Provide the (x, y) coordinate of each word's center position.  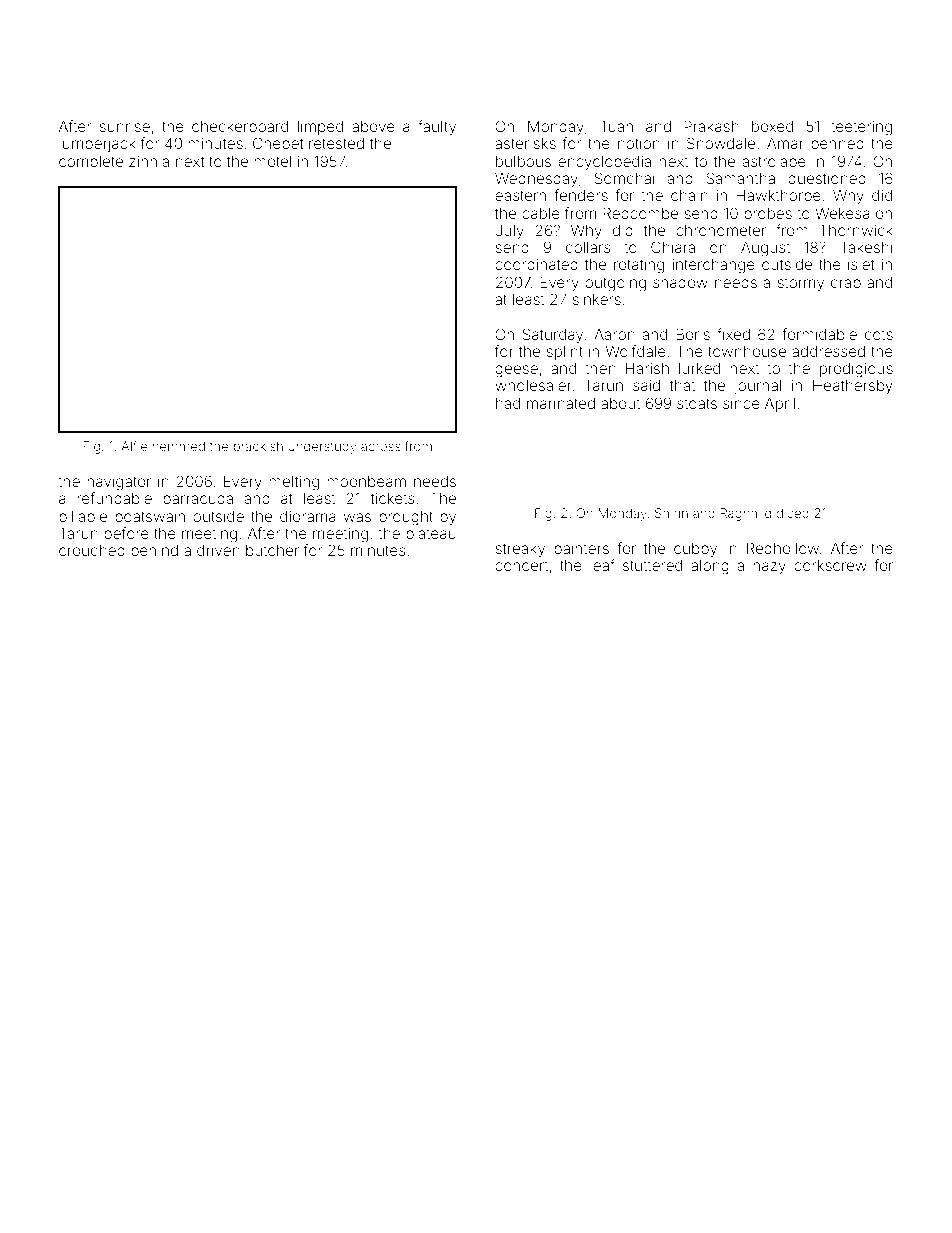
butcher (272, 550)
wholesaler (533, 385)
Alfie (134, 446)
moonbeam (366, 481)
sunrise (124, 126)
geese (516, 371)
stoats (697, 403)
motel (272, 161)
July (509, 232)
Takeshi (866, 247)
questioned (827, 180)
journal (757, 387)
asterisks (525, 143)
